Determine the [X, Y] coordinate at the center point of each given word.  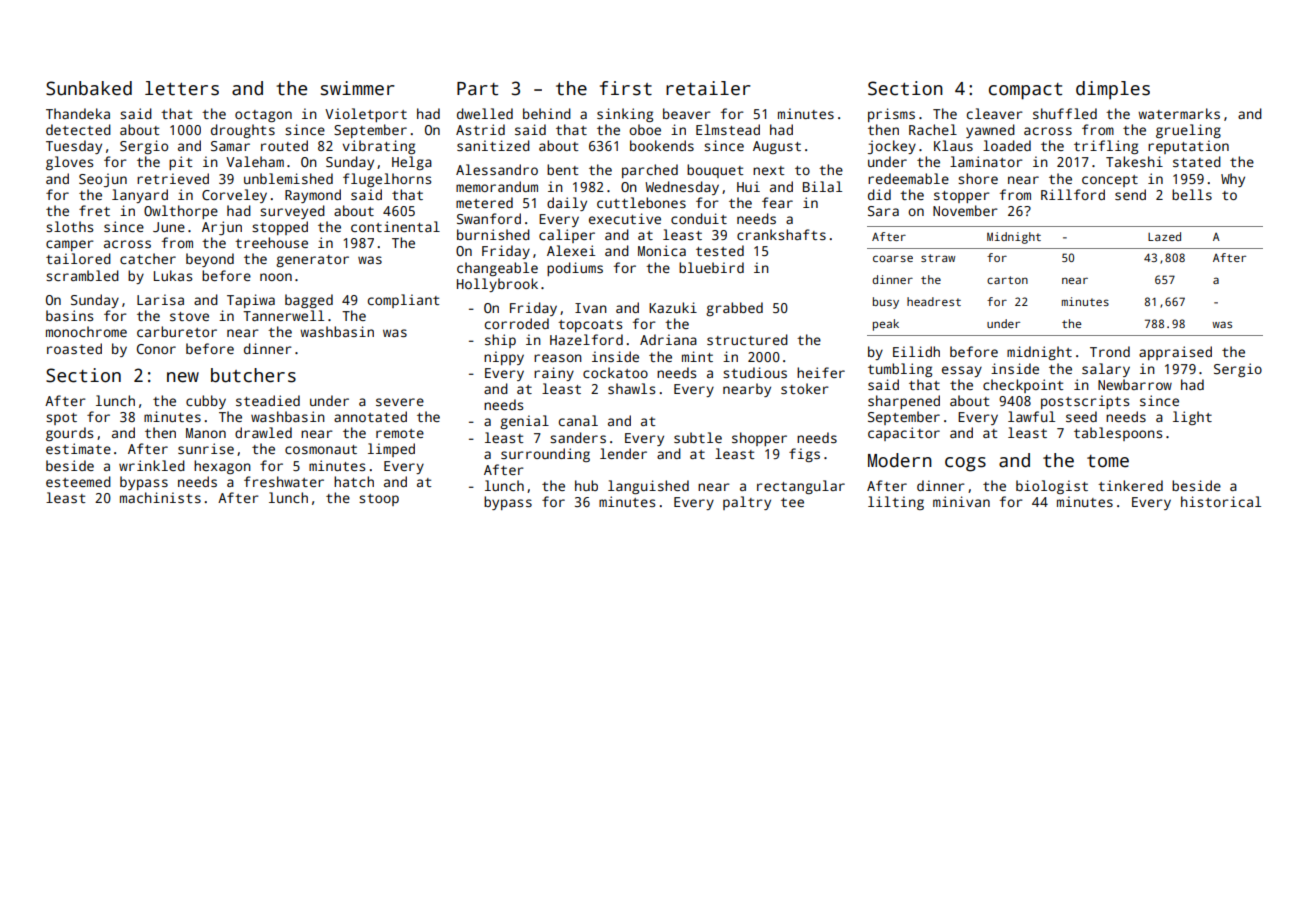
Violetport [366, 115]
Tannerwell [283, 315]
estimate [78, 448]
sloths [69, 226]
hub [586, 485]
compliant [403, 301]
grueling [1188, 131]
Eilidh [916, 351]
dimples [1113, 90]
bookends [662, 145]
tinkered [1130, 485]
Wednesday [682, 188]
